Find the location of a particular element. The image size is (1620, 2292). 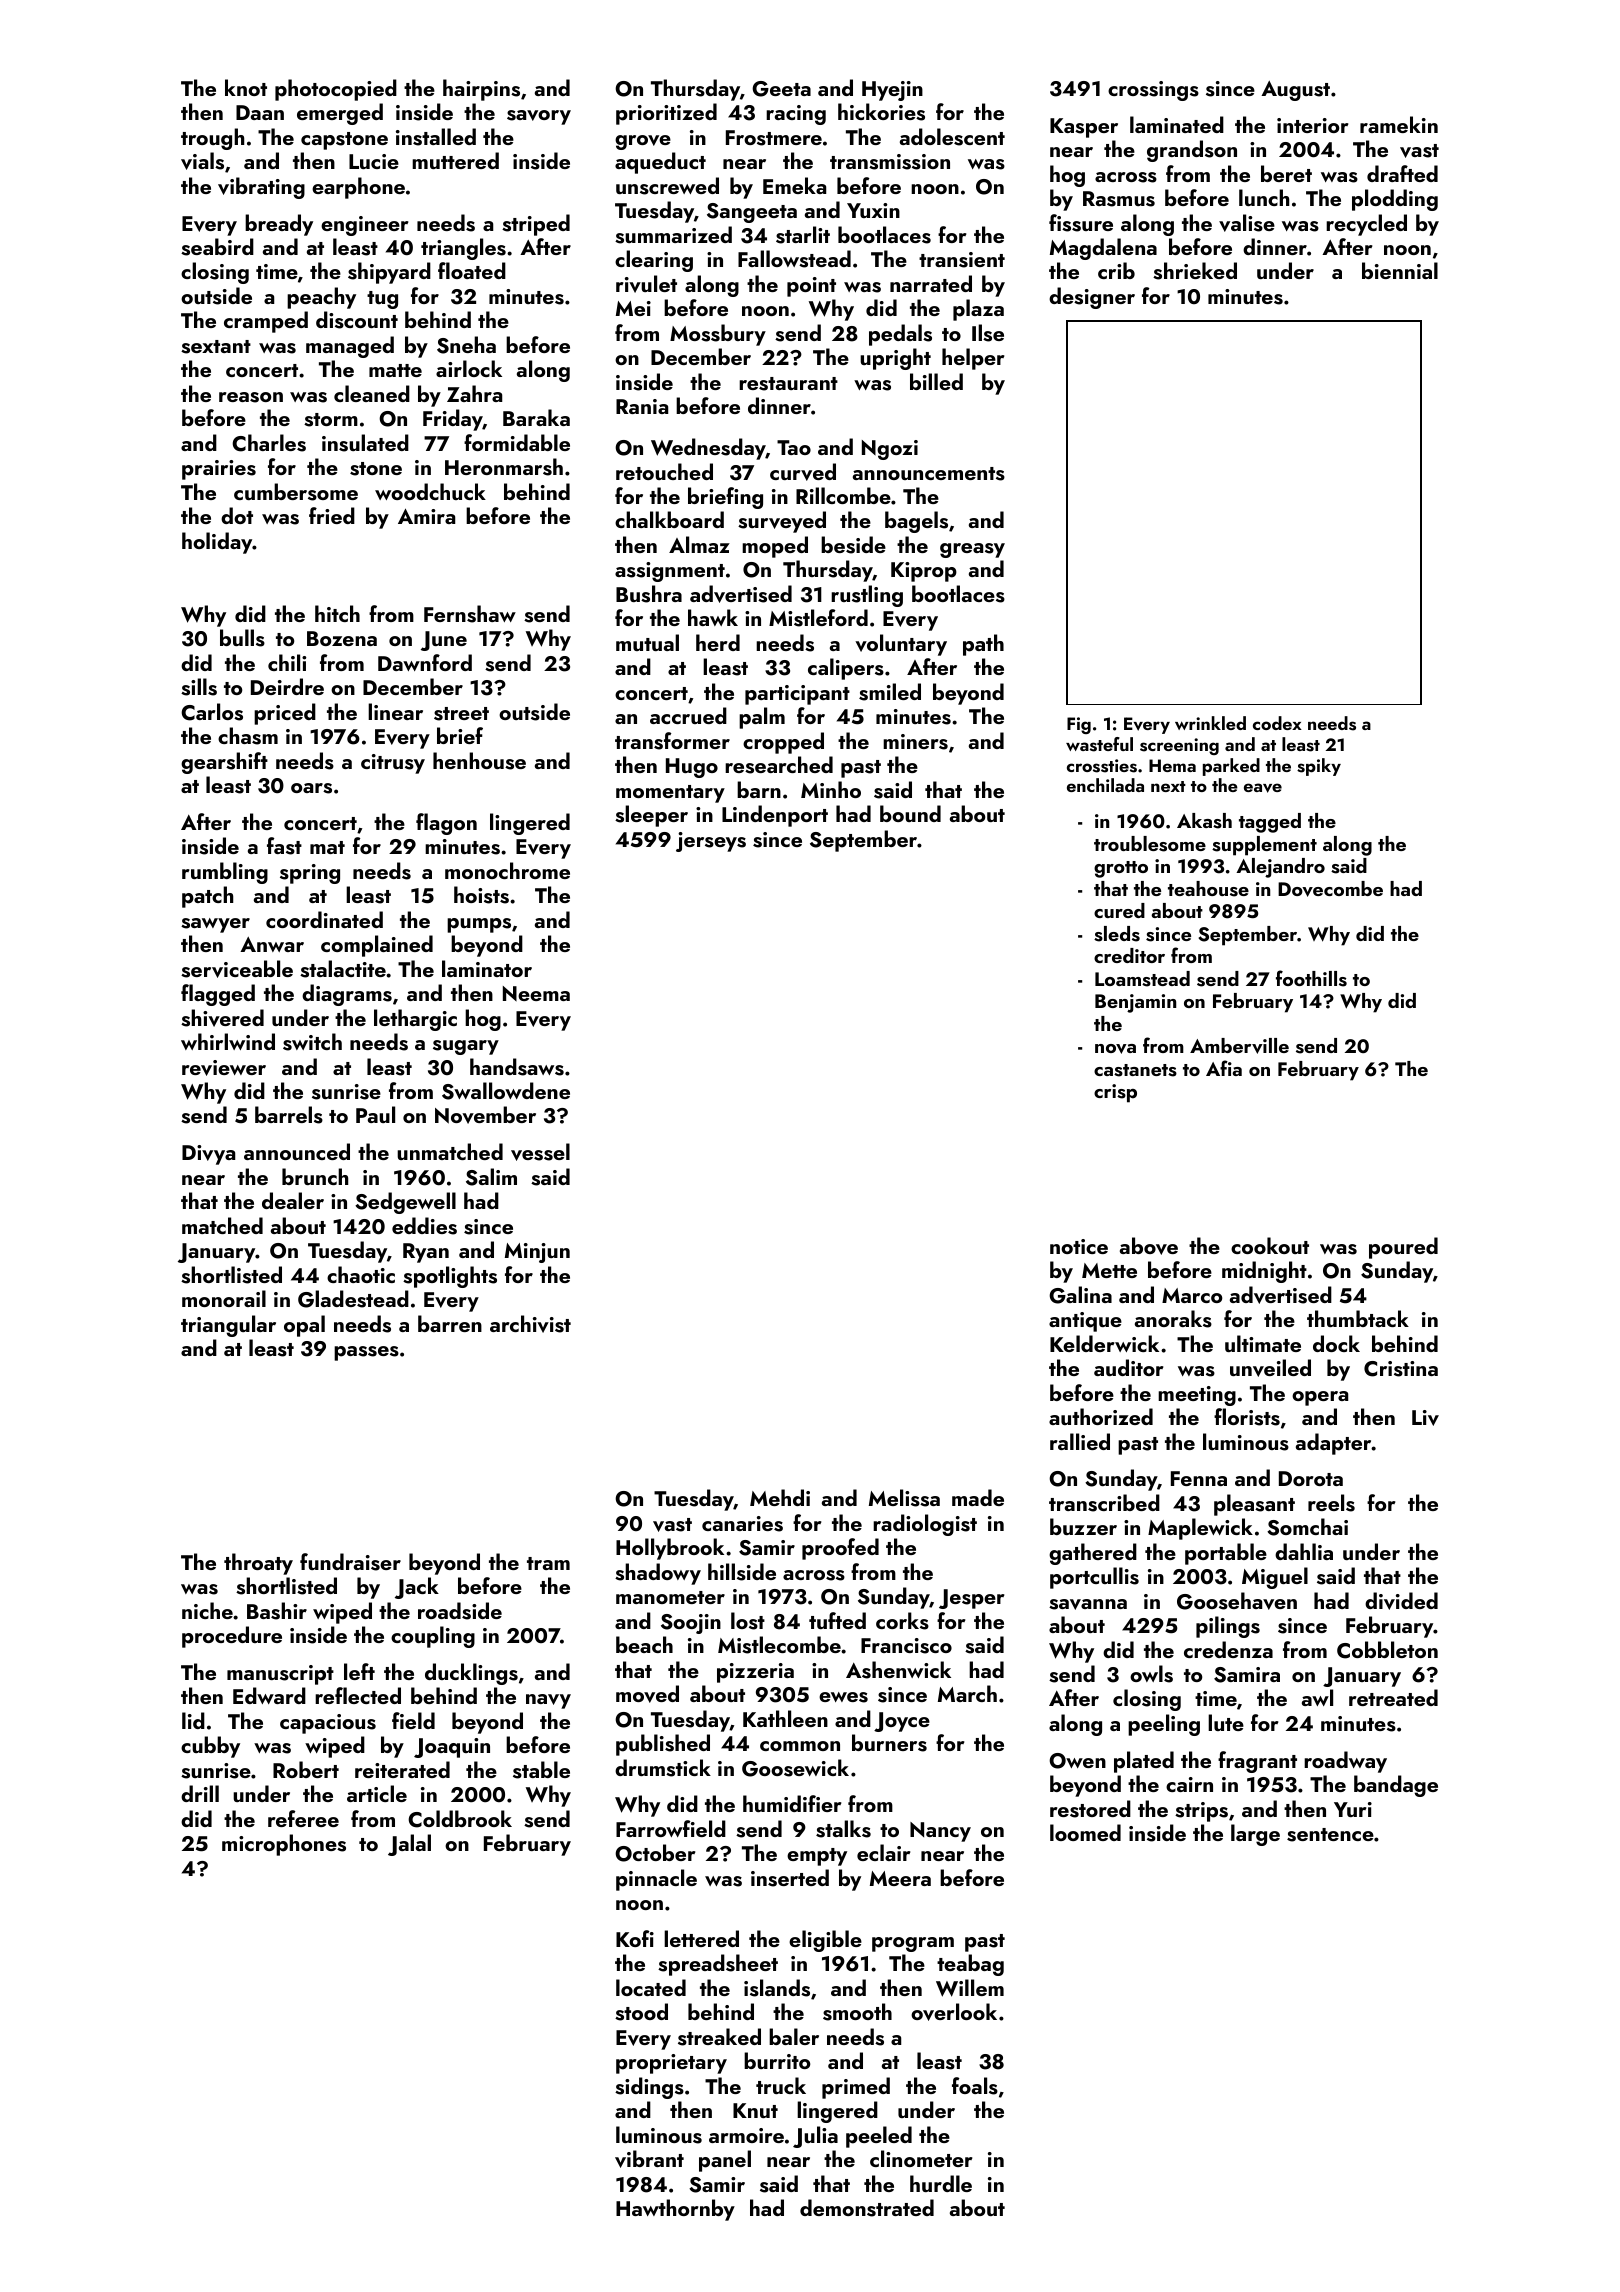

sextant is located at coordinates (216, 347).
